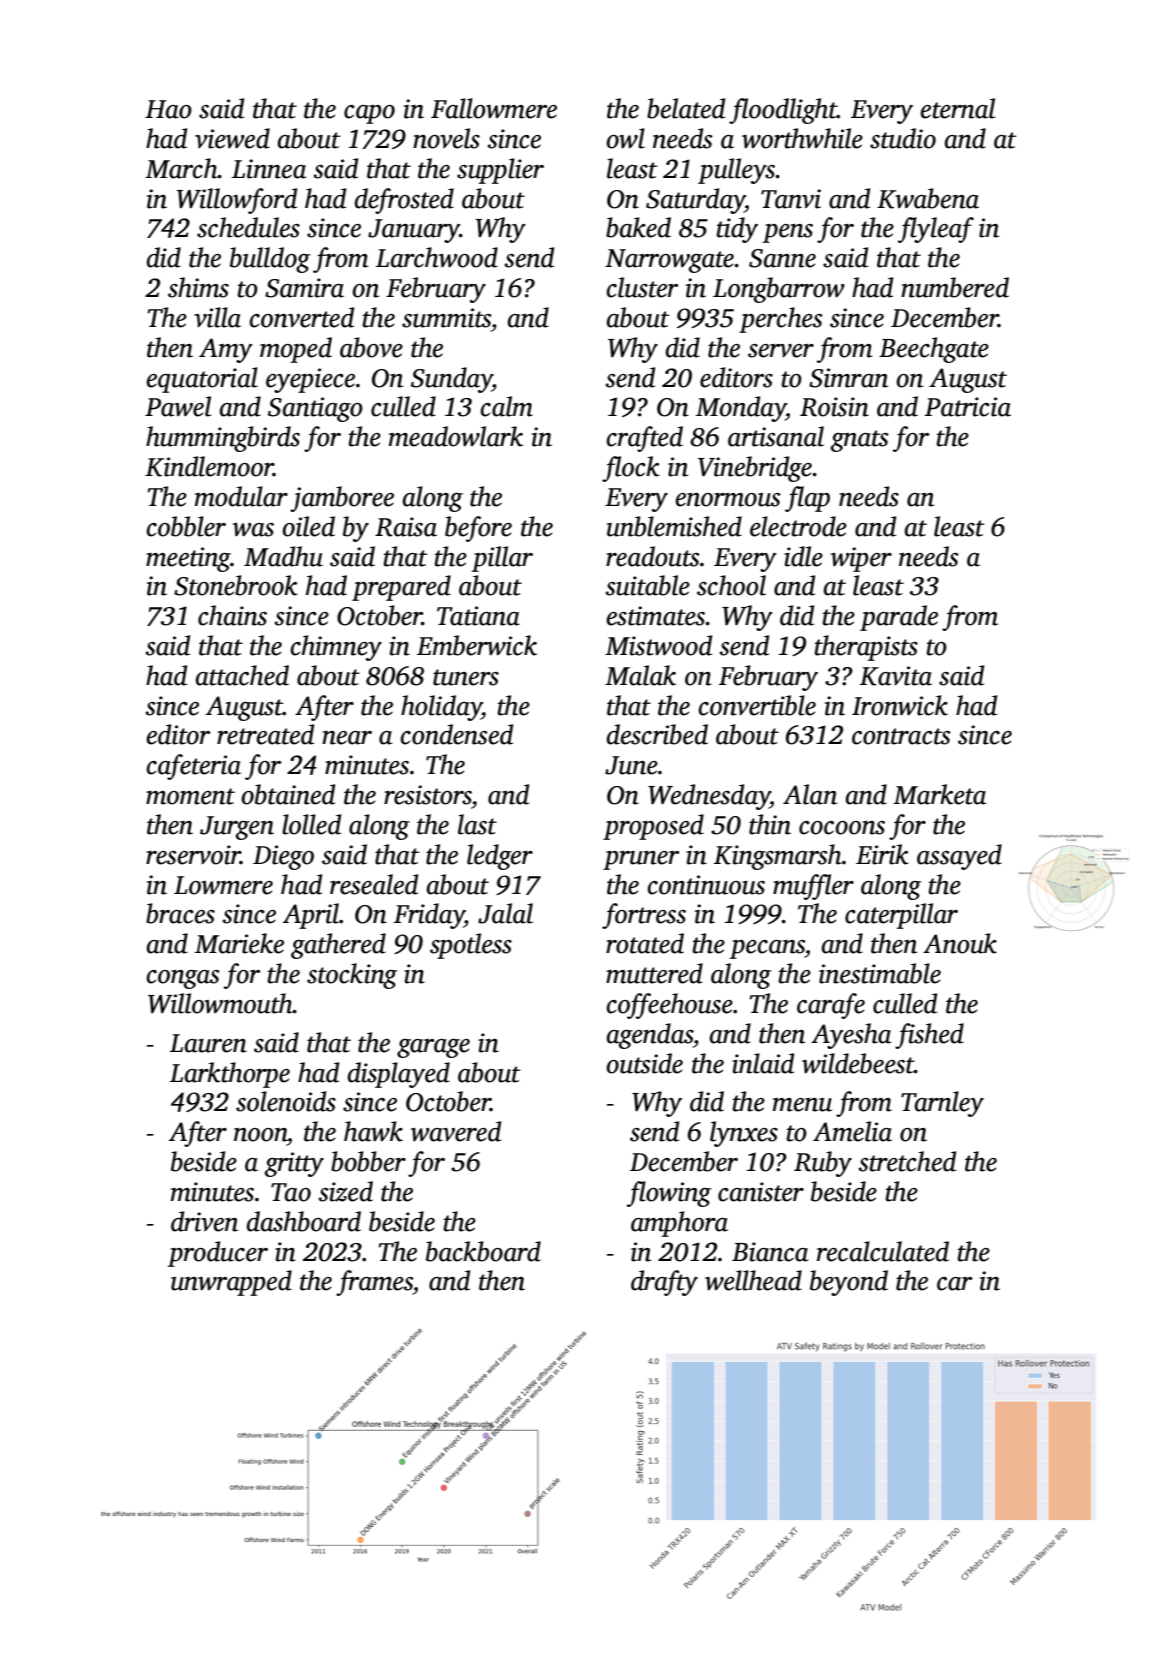  Describe the element at coordinates (928, 198) in the screenshot. I see `Kwabena` at that location.
